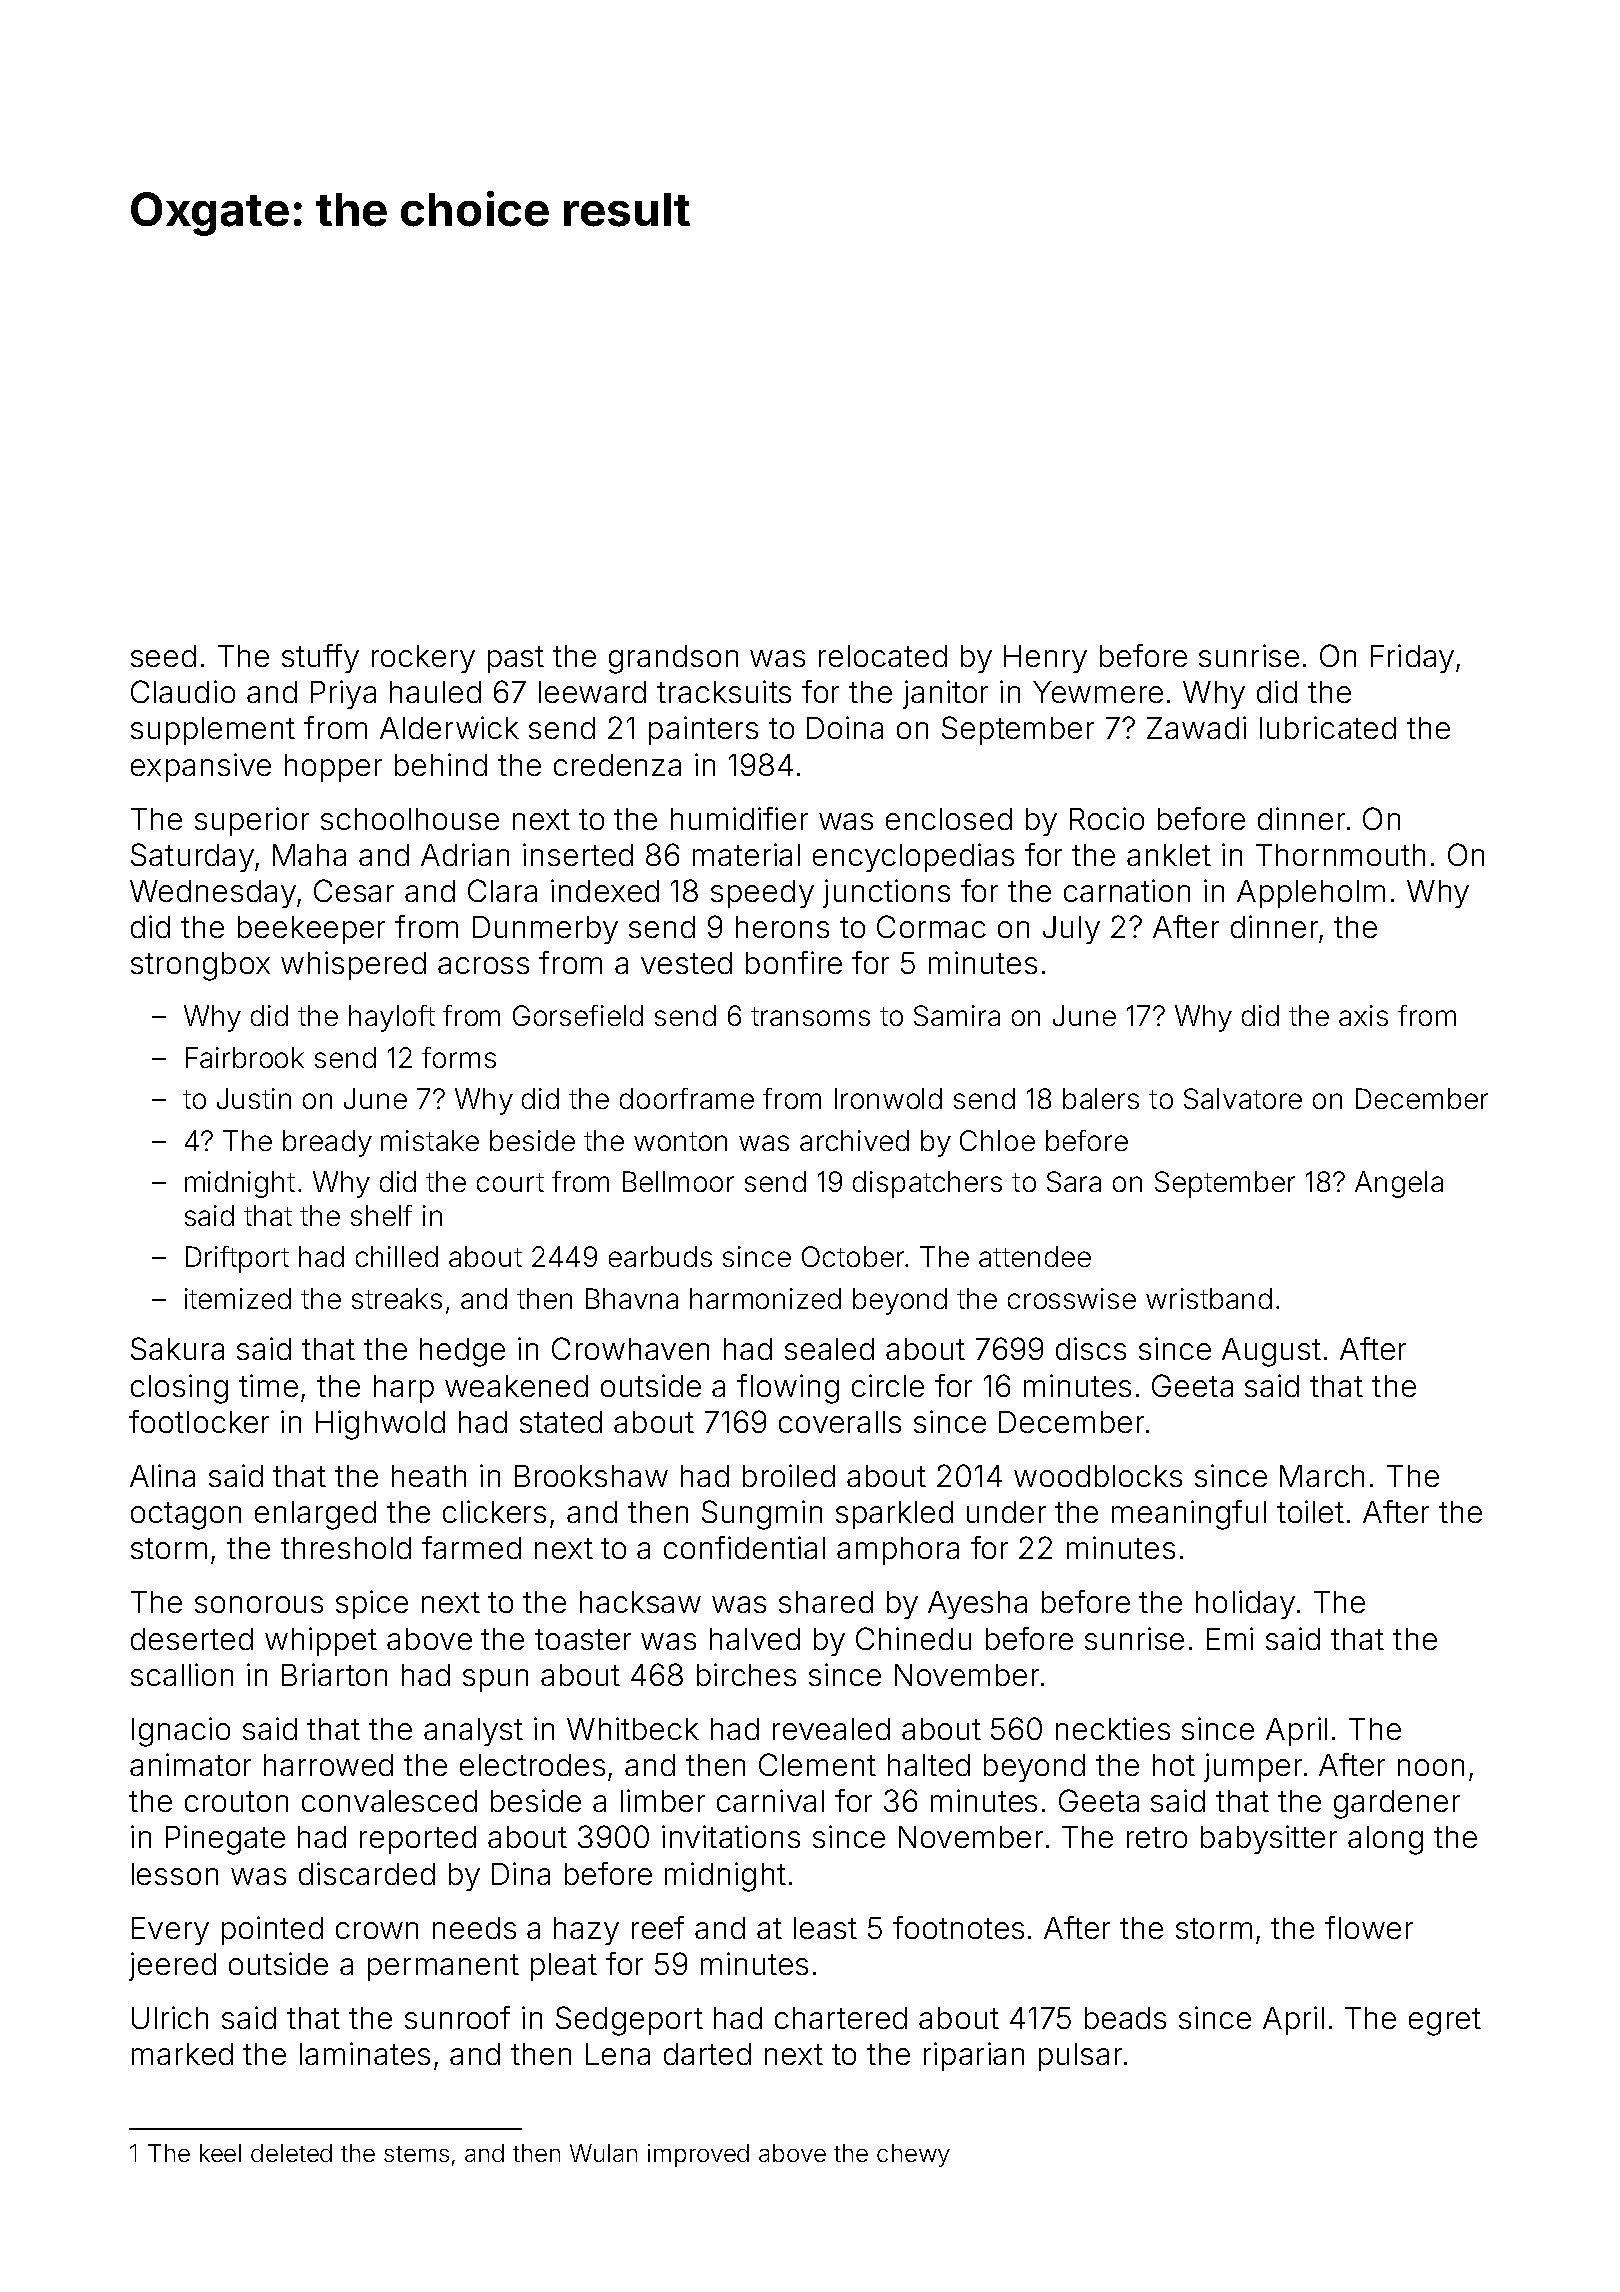 The height and width of the screenshot is (2292, 1620). Describe the element at coordinates (1399, 1184) in the screenshot. I see `Angela` at that location.
